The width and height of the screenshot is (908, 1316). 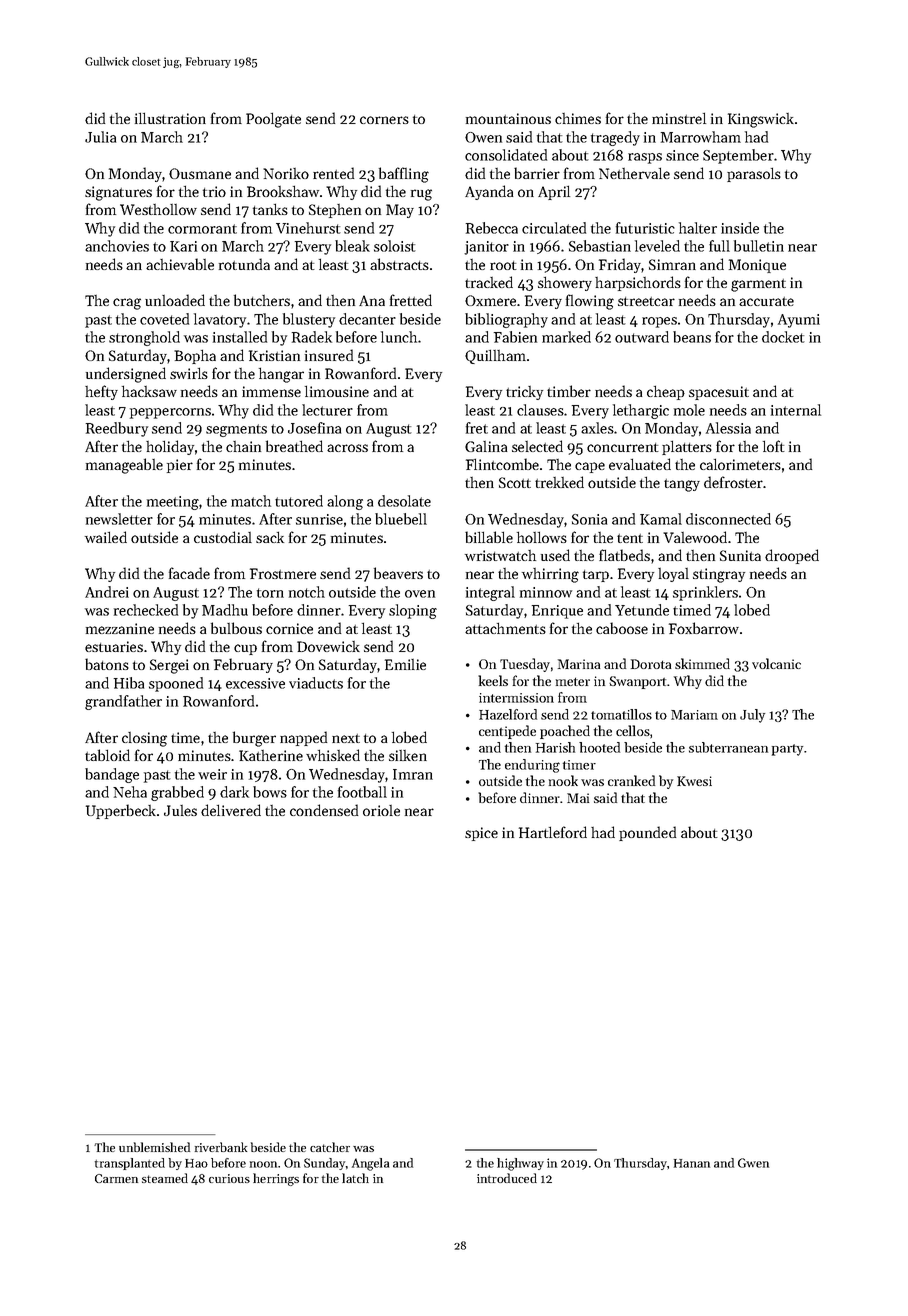 What do you see at coordinates (270, 209) in the screenshot?
I see `tanks` at bounding box center [270, 209].
